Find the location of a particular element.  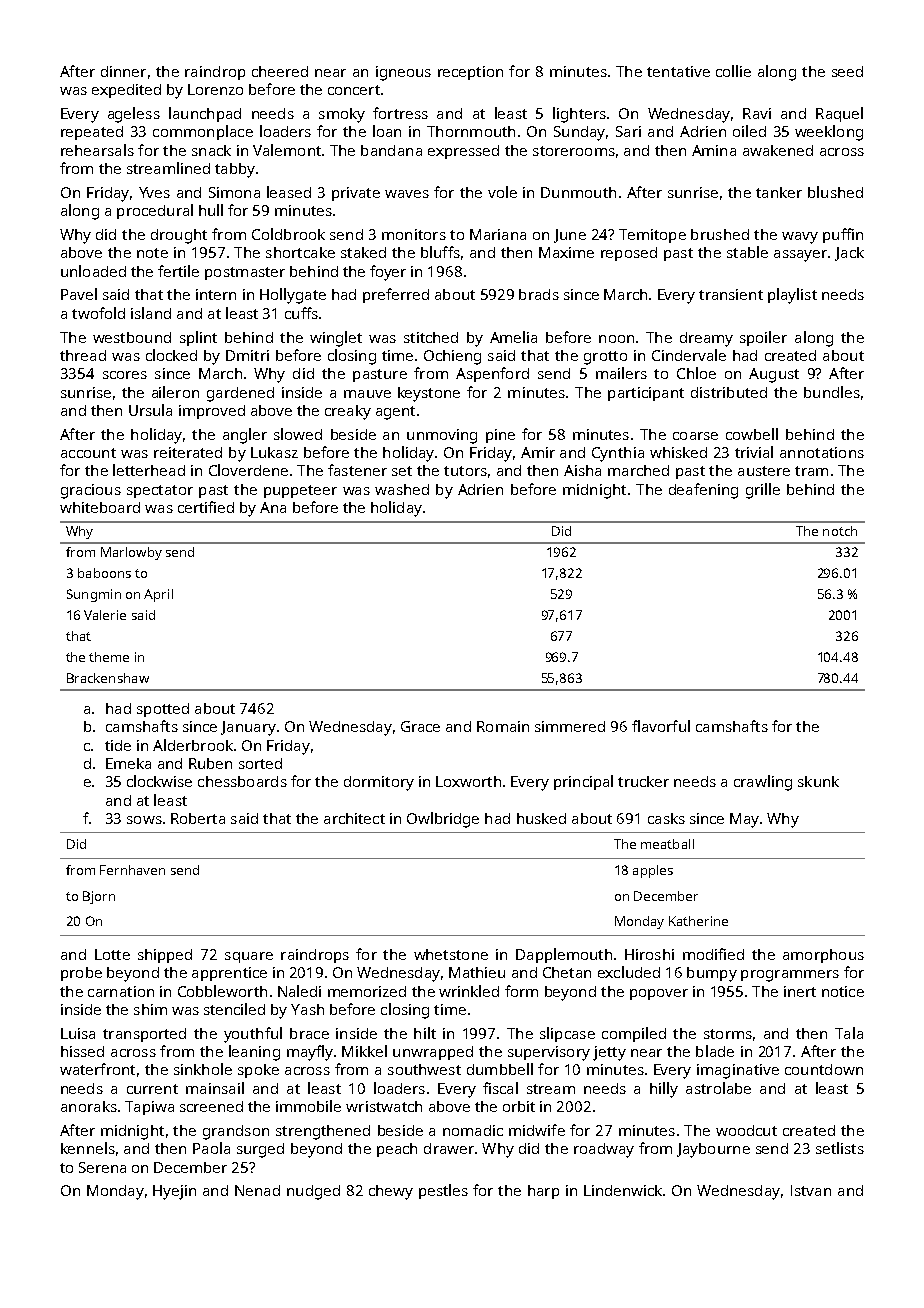

June is located at coordinates (570, 236).
